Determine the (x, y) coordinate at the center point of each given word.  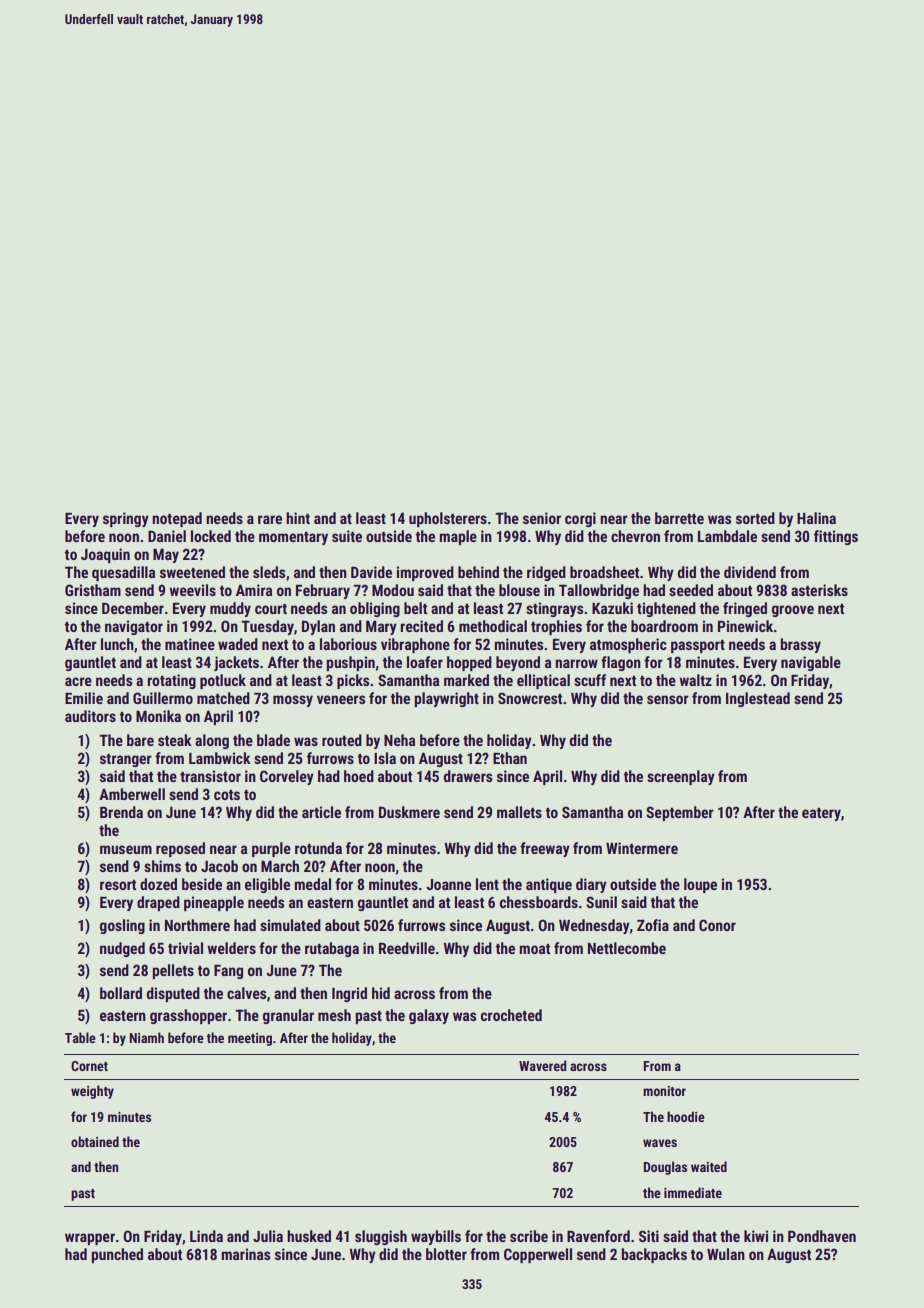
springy (126, 519)
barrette (679, 518)
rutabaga (332, 949)
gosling (122, 926)
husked (309, 1236)
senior (542, 518)
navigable (811, 663)
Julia (268, 1236)
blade (273, 740)
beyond (518, 663)
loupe (700, 885)
